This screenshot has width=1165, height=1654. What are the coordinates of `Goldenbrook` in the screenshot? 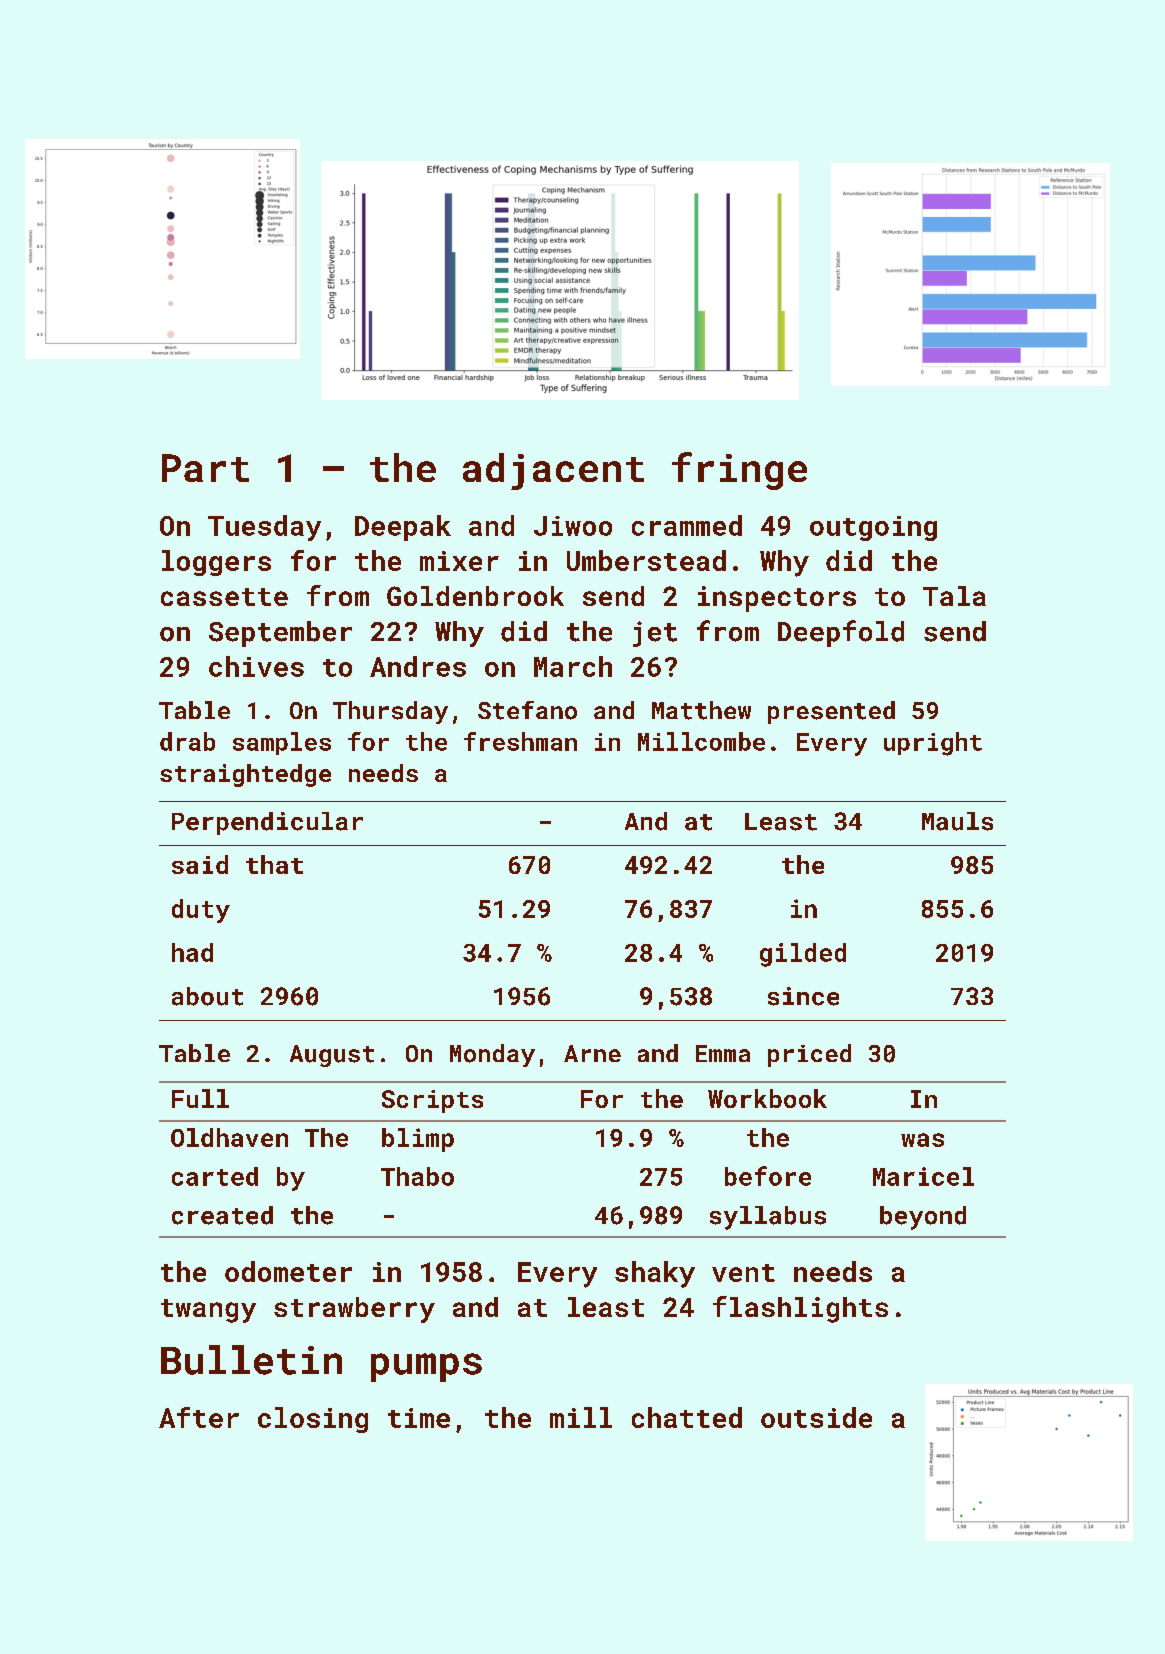 It's located at (475, 596).
